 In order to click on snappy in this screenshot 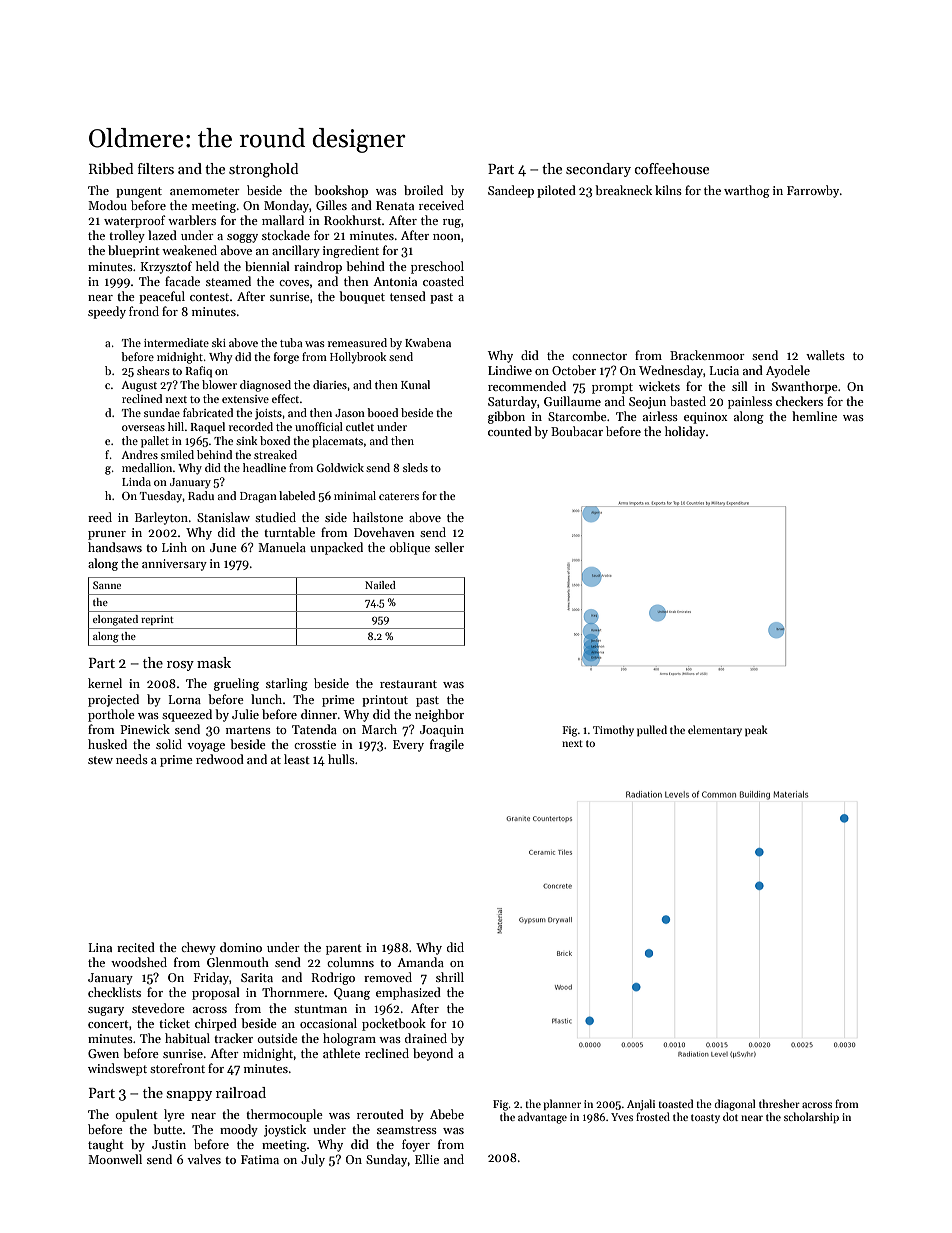, I will do `click(189, 1096)`.
